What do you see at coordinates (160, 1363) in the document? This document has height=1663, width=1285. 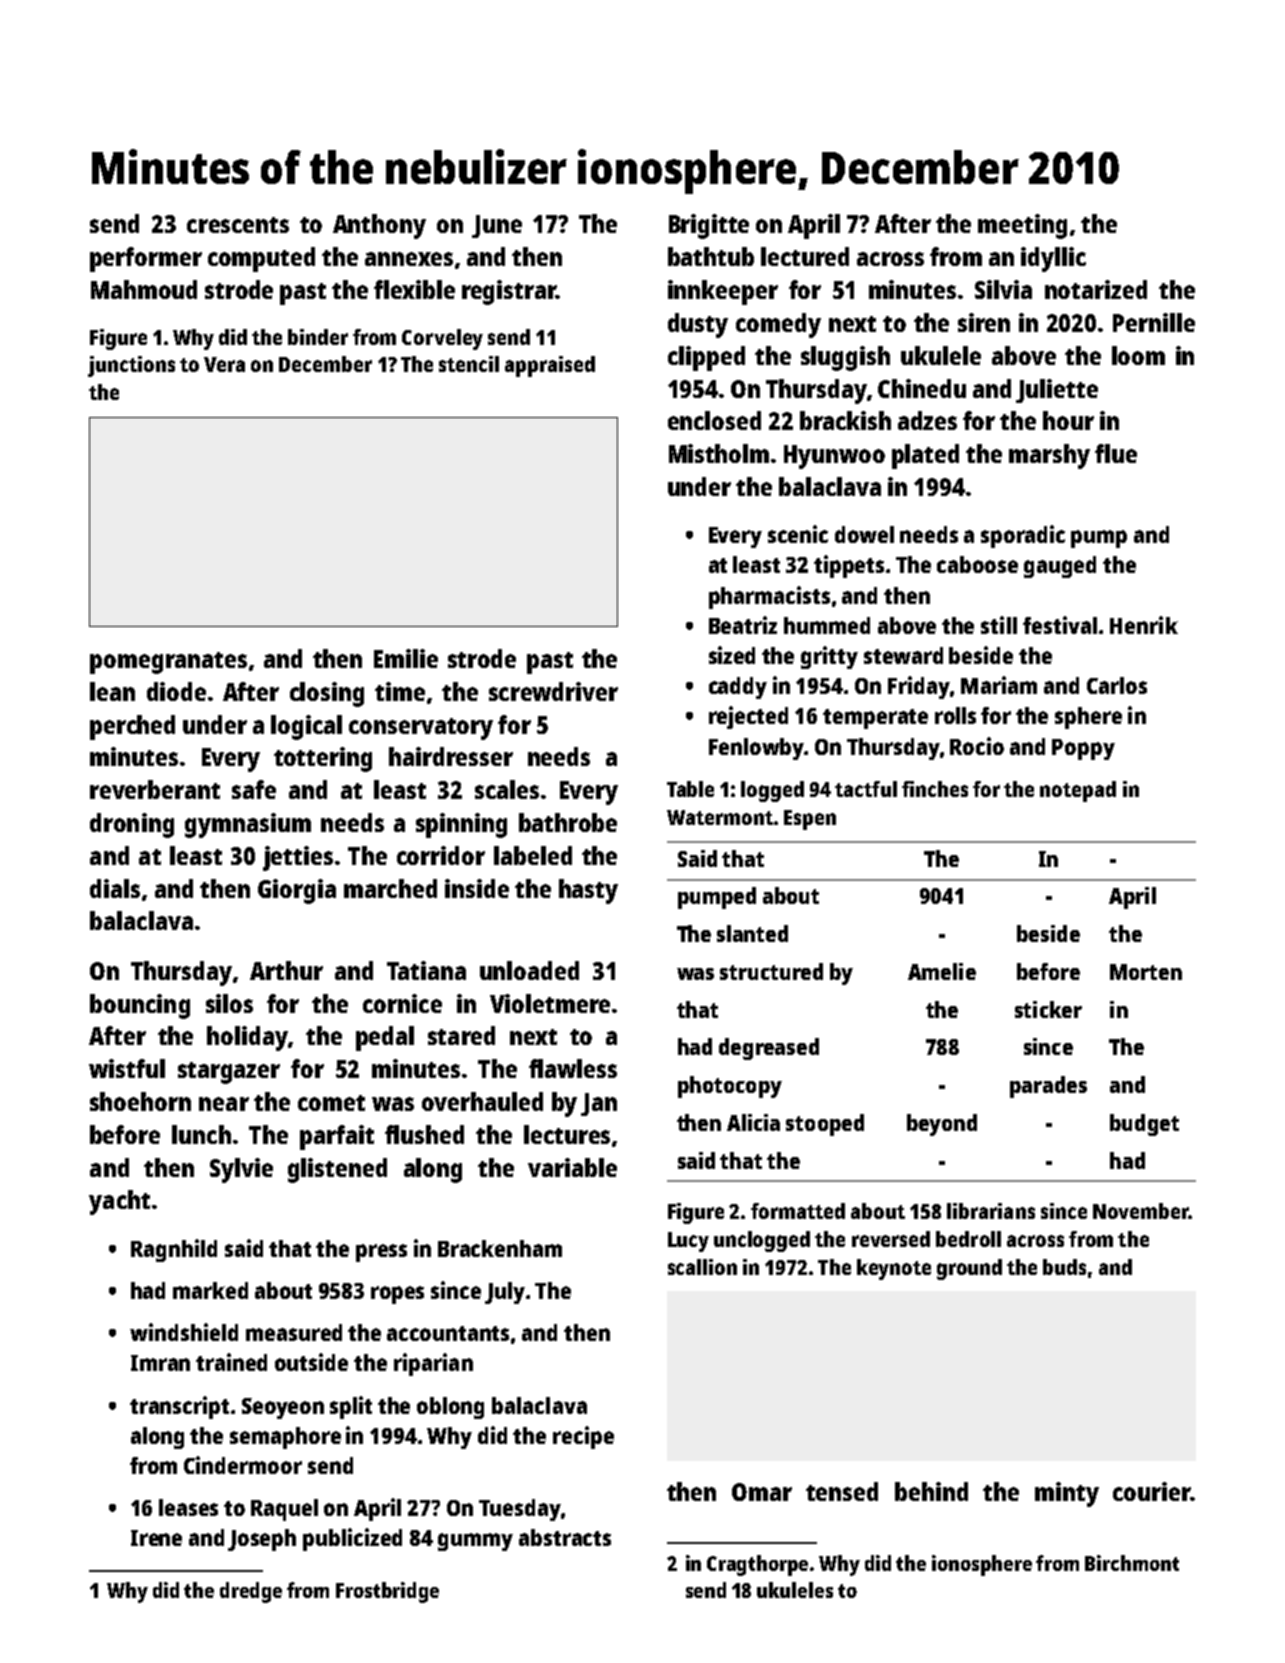 I see `Imran` at bounding box center [160, 1363].
